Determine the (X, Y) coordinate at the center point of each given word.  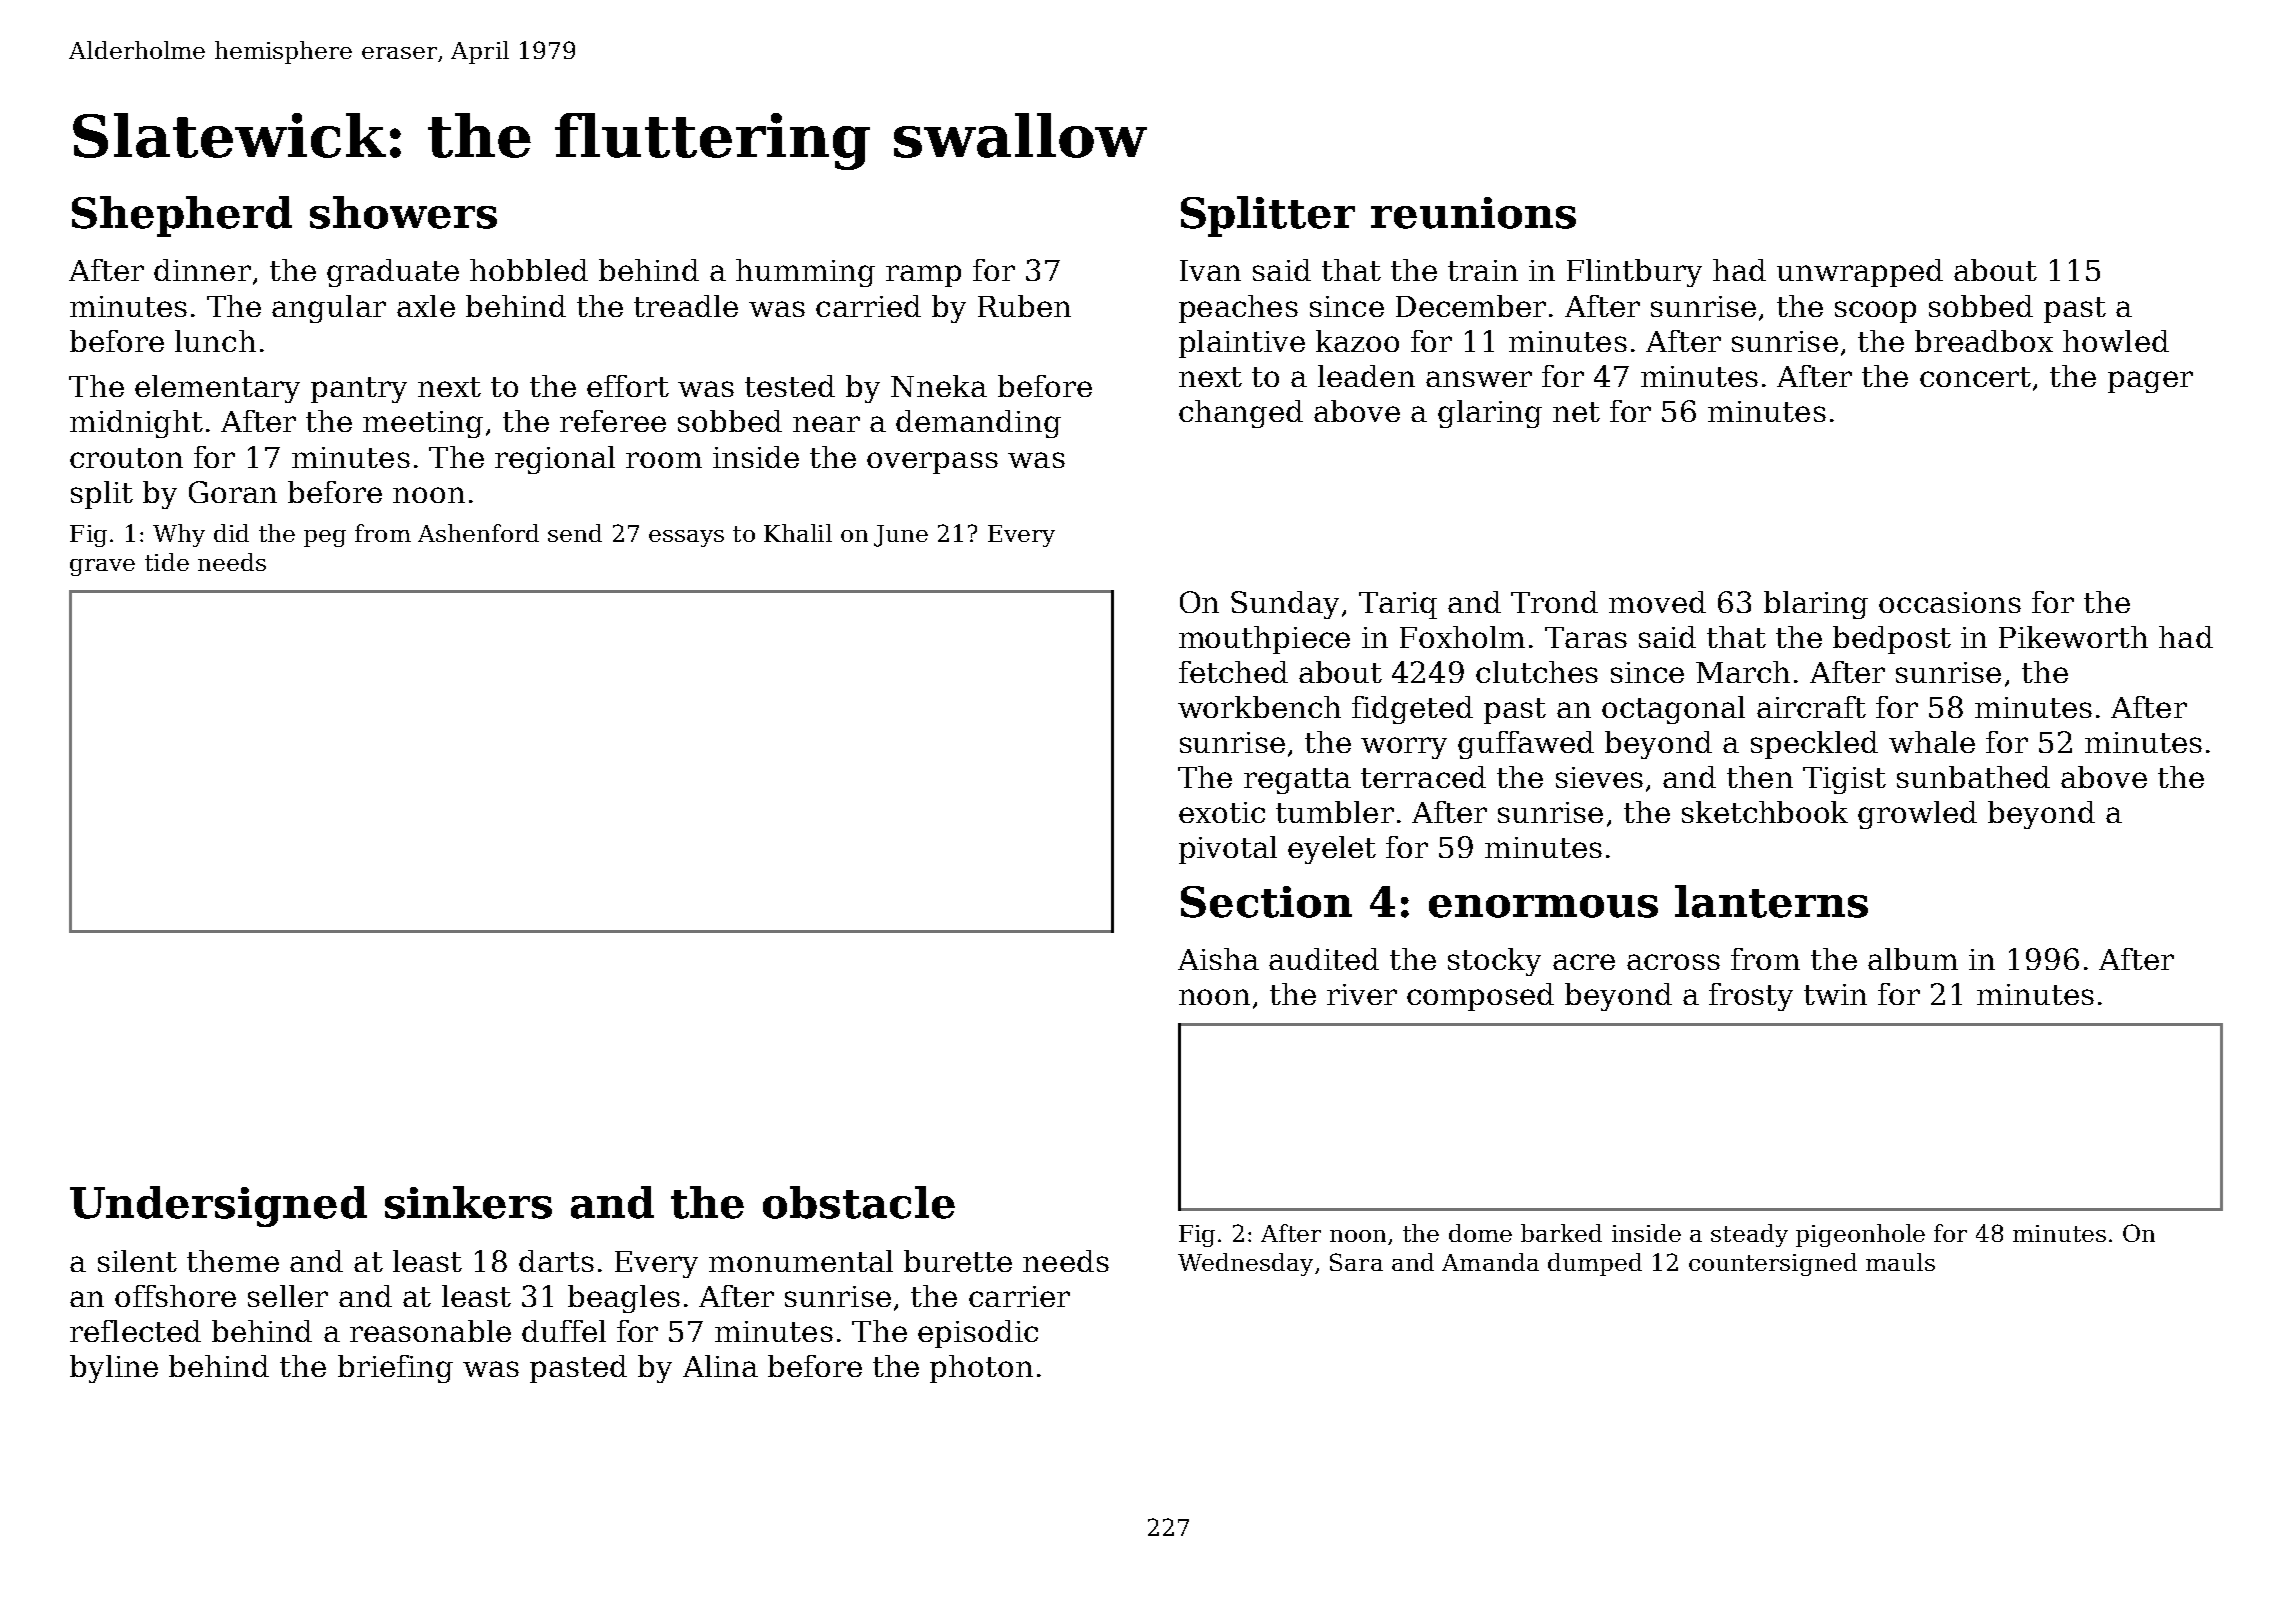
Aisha (1218, 959)
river (1362, 994)
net (1576, 412)
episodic (978, 1334)
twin (1835, 994)
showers (403, 212)
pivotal (1228, 850)
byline (114, 1369)
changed (1241, 414)
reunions (1473, 213)
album (1913, 959)
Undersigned (218, 1206)
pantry (359, 390)
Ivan (1210, 270)
